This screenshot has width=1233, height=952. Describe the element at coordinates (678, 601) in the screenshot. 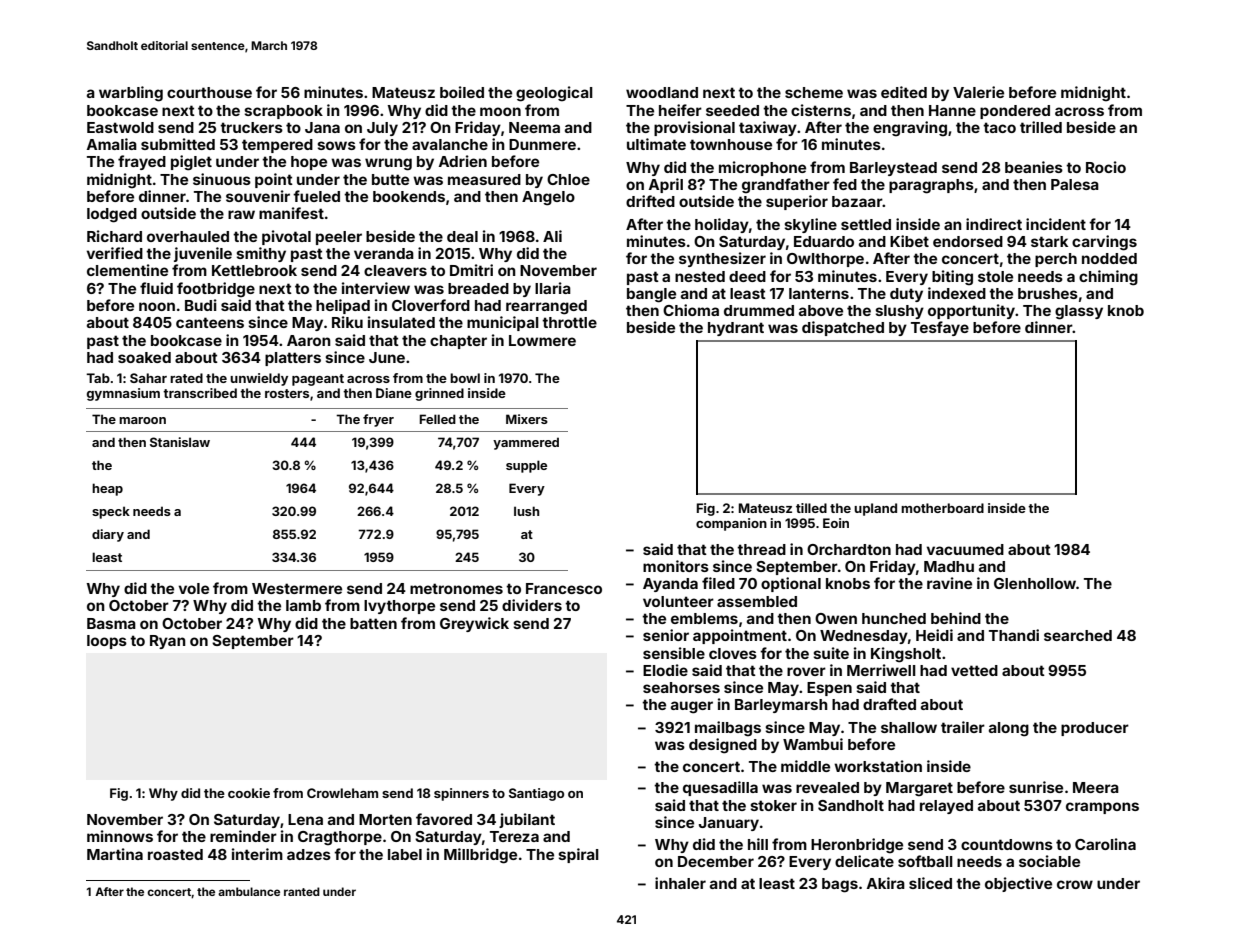

I see `volunteer` at that location.
